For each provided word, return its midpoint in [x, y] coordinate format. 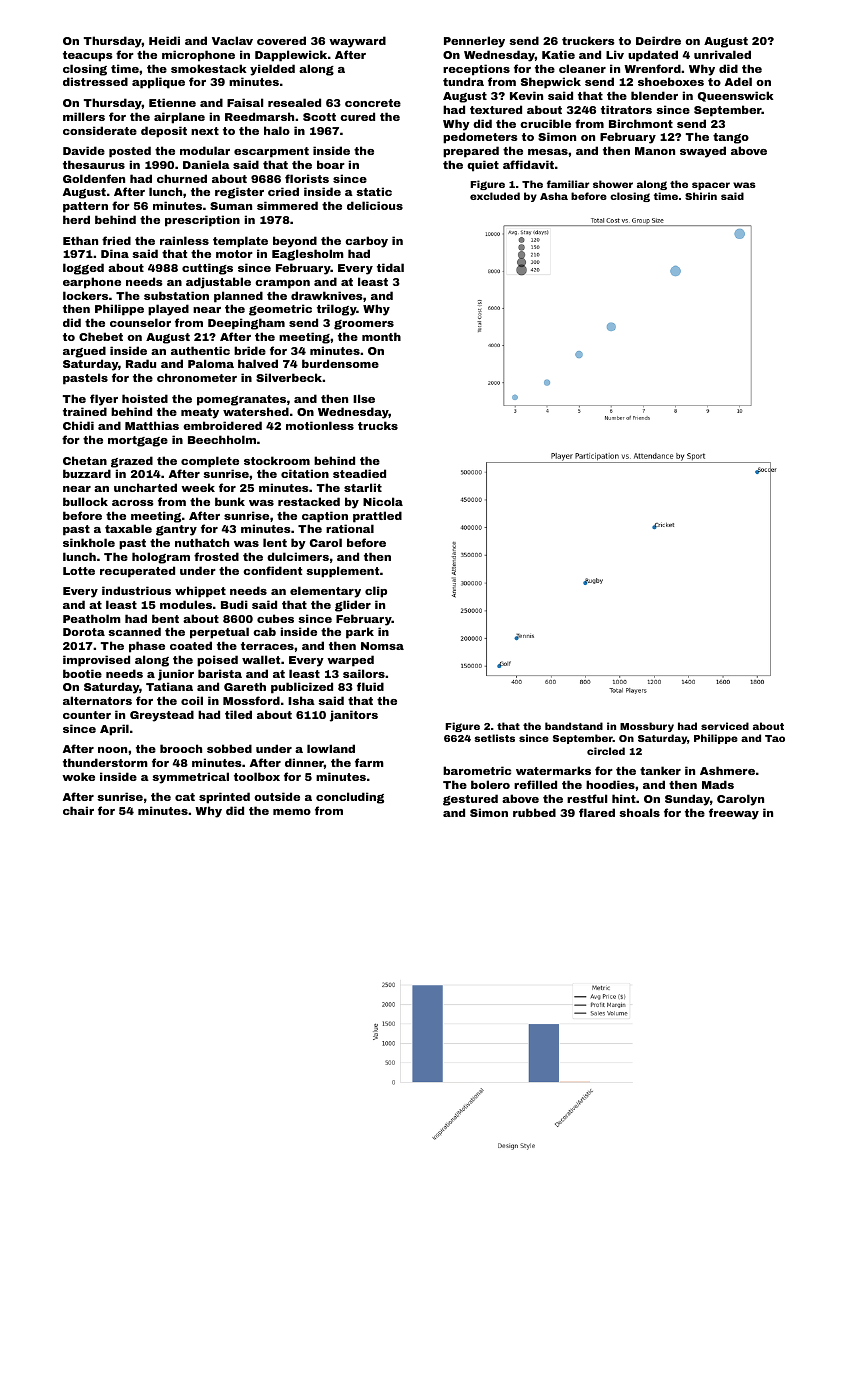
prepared [471, 152]
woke [78, 776]
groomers [364, 325]
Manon [655, 151]
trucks [378, 425]
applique [158, 83]
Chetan [85, 460]
